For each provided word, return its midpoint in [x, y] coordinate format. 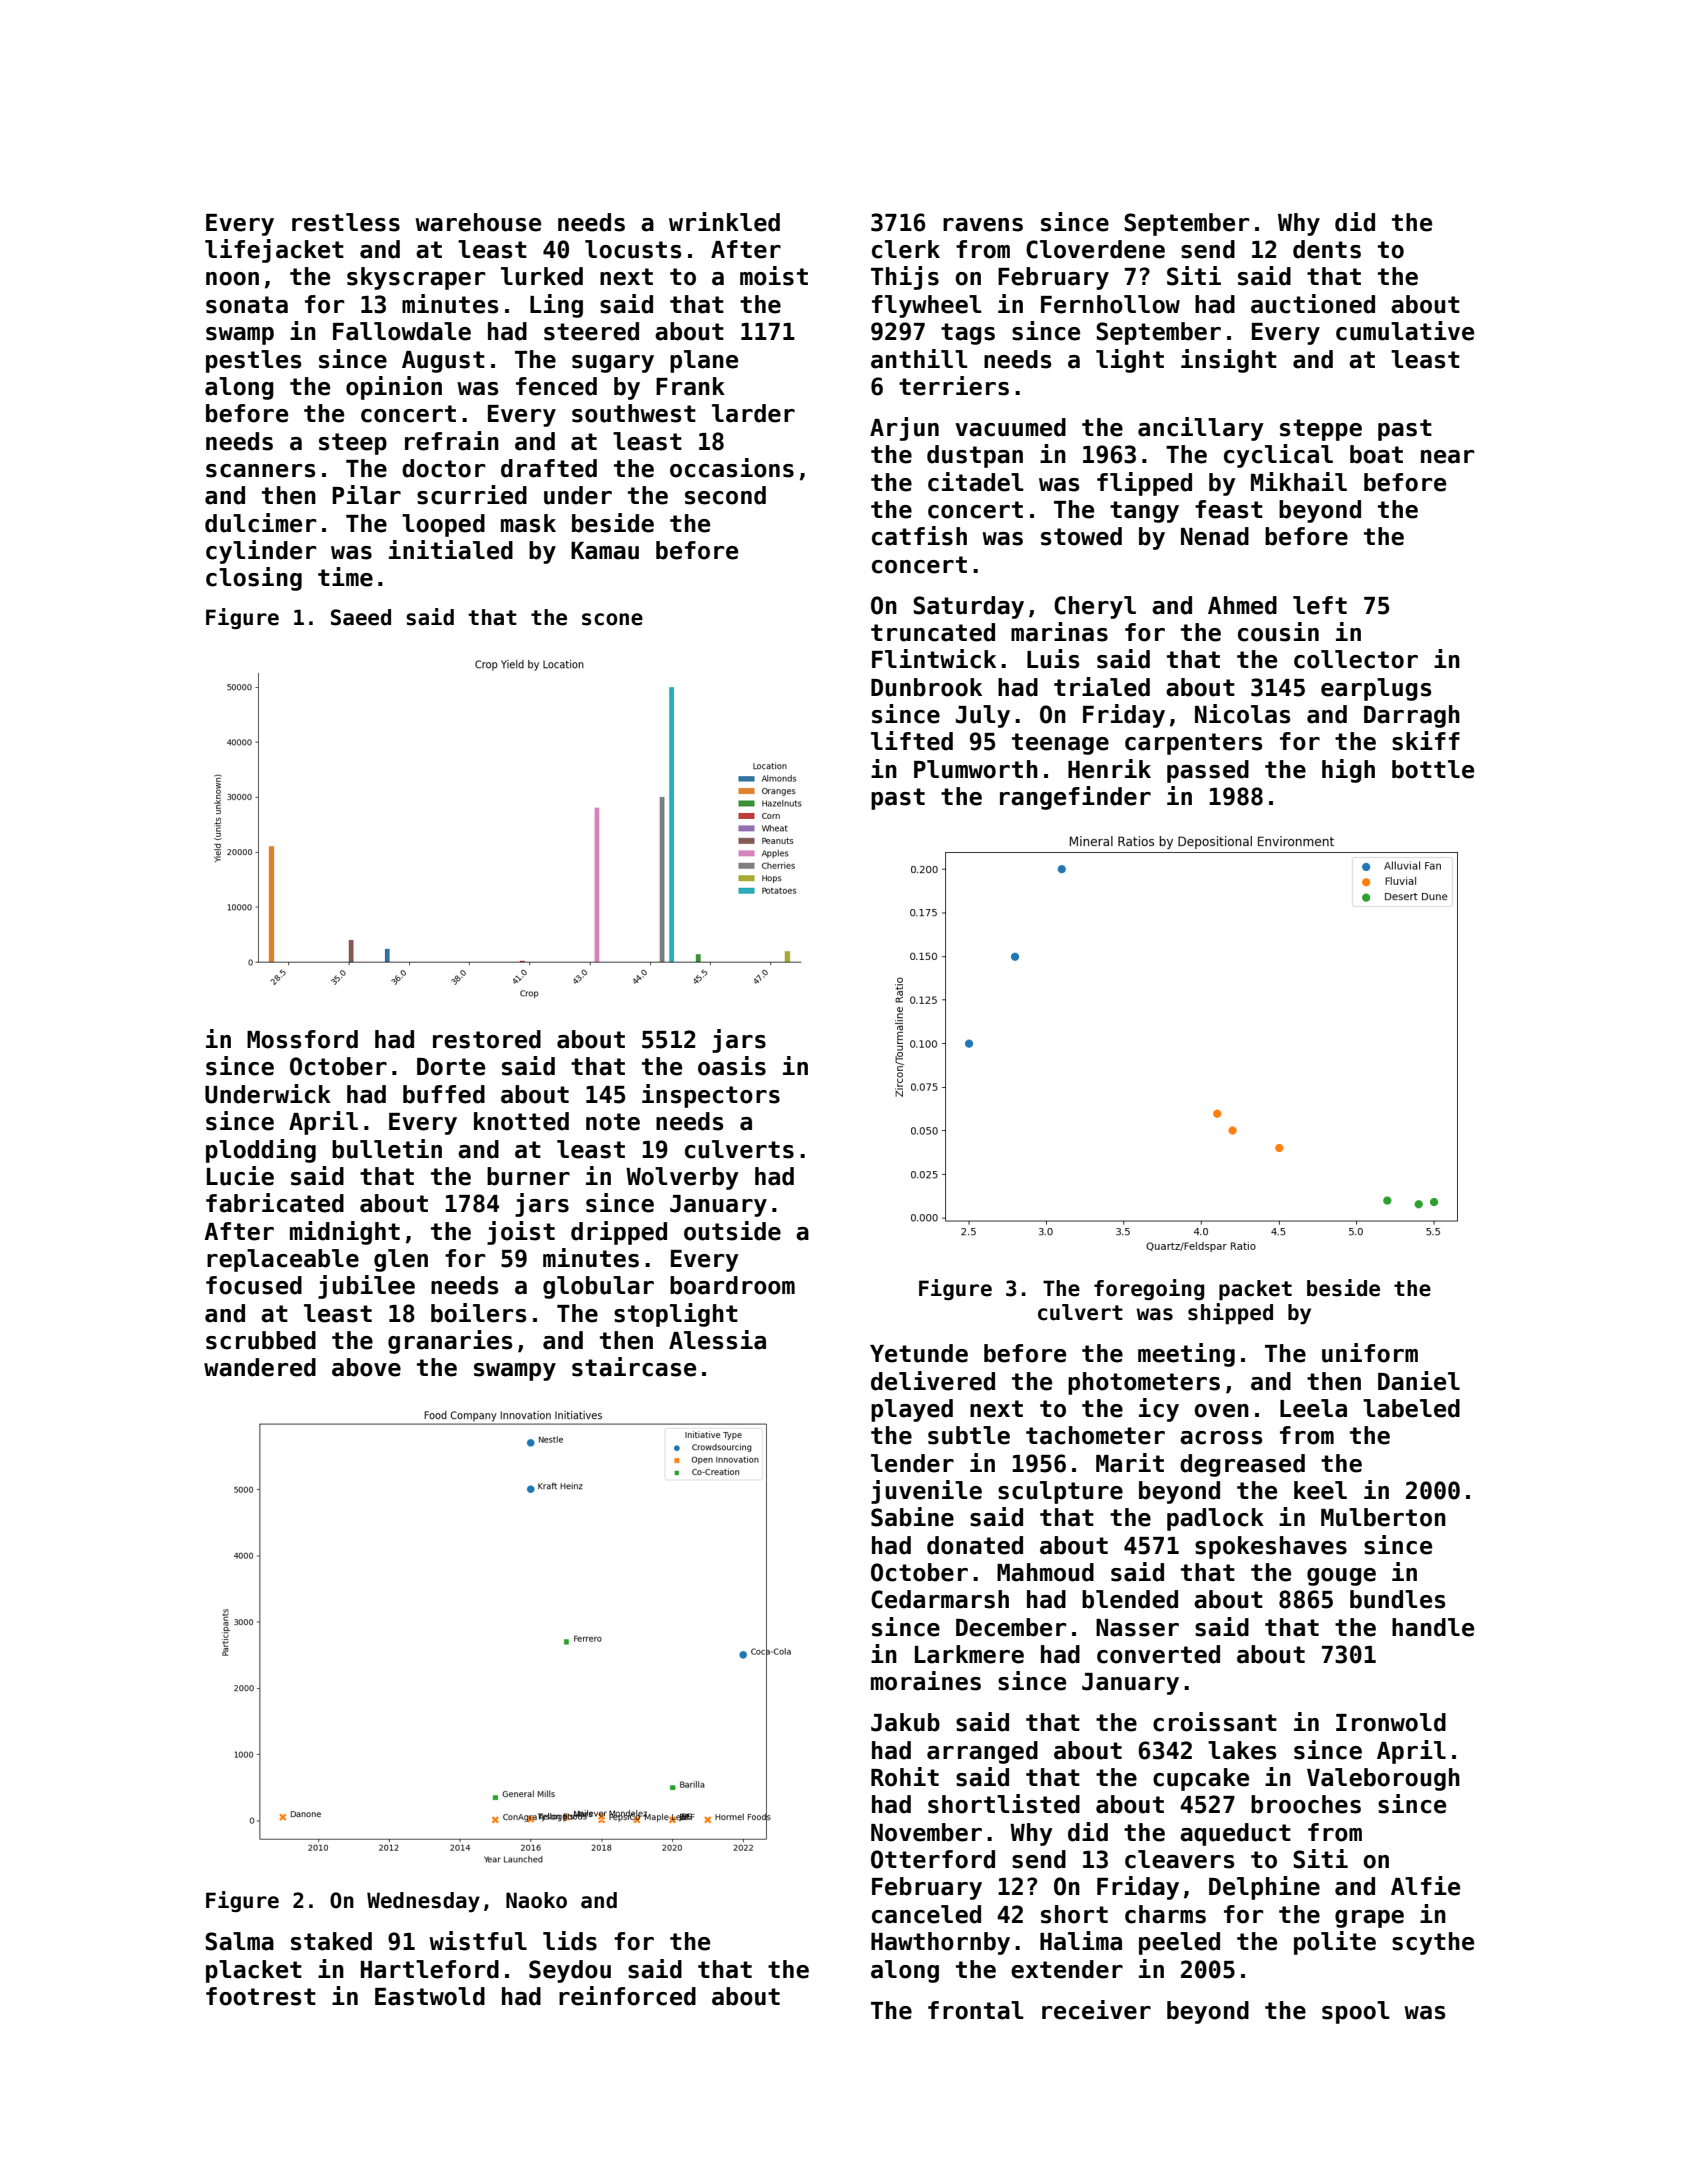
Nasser [1137, 1628]
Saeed [361, 617]
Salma [239, 1941]
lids [570, 1941]
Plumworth [976, 769]
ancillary [1201, 429]
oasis [732, 1066]
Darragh [1412, 716]
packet [1255, 1290]
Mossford [302, 1039]
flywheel [927, 306]
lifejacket [274, 251]
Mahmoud [1045, 1572]
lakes [1242, 1750]
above [366, 1367]
